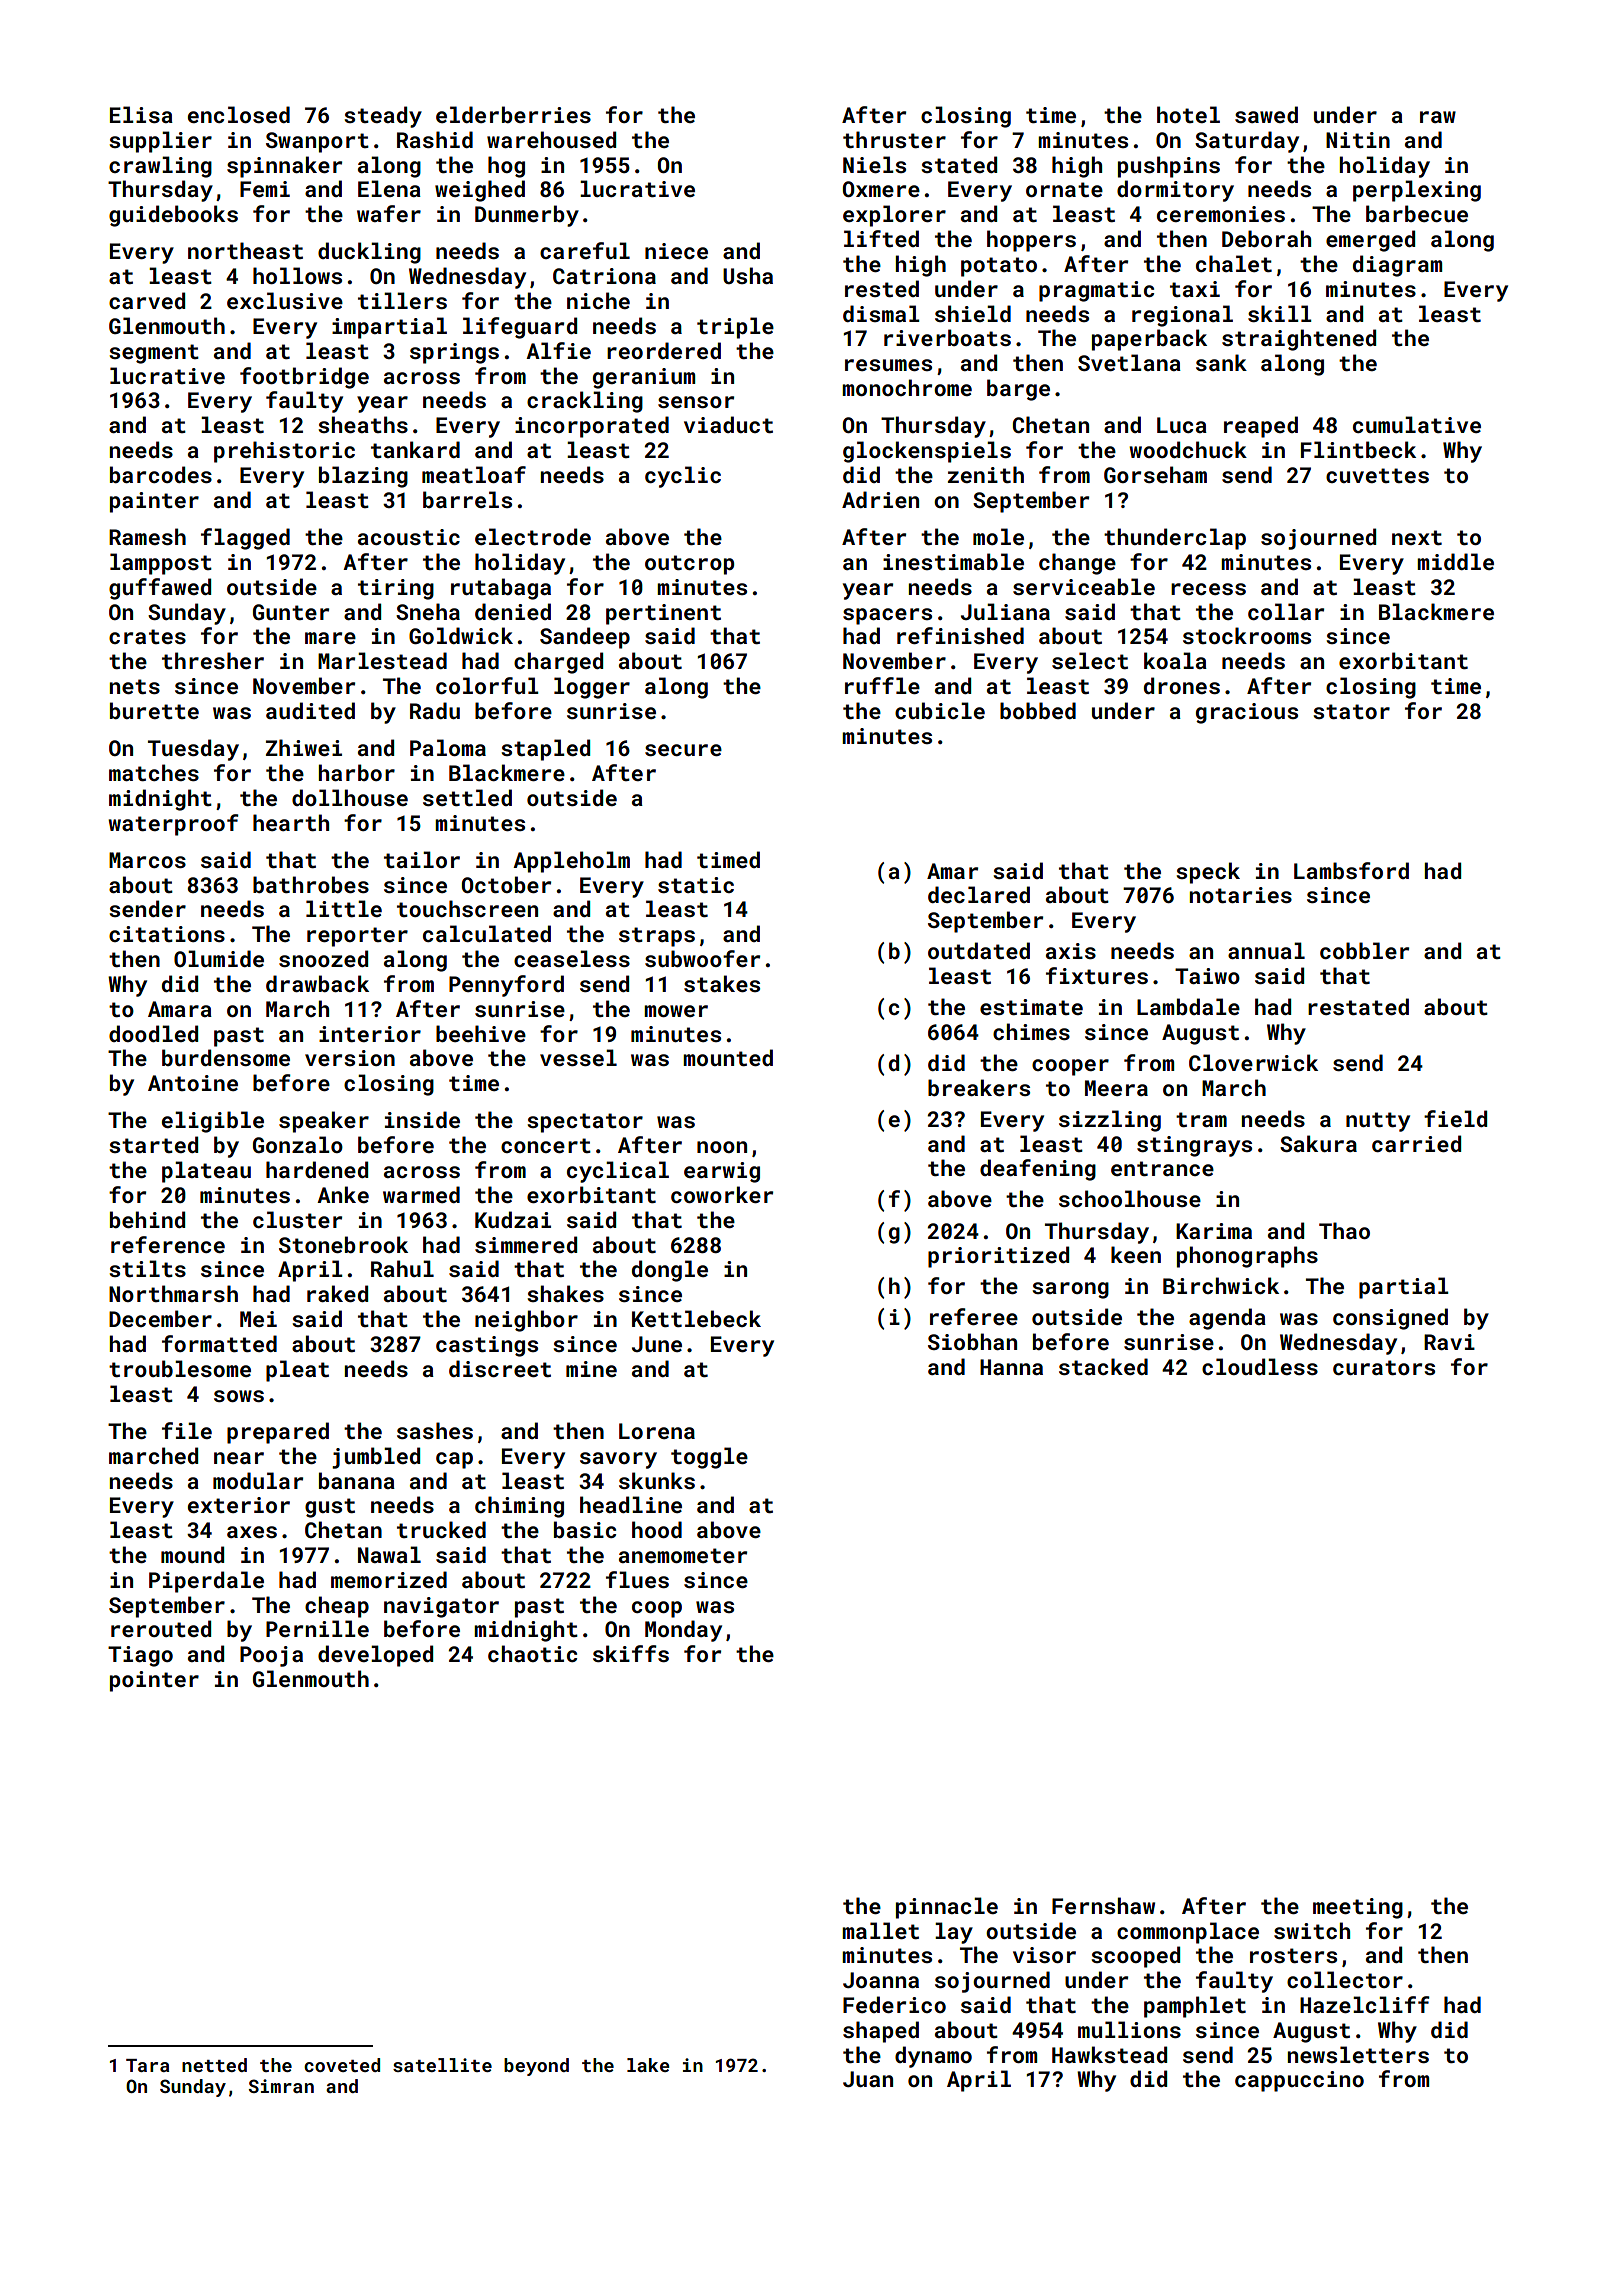 The image size is (1620, 2292). What do you see at coordinates (173, 216) in the document?
I see `guidebooks` at bounding box center [173, 216].
